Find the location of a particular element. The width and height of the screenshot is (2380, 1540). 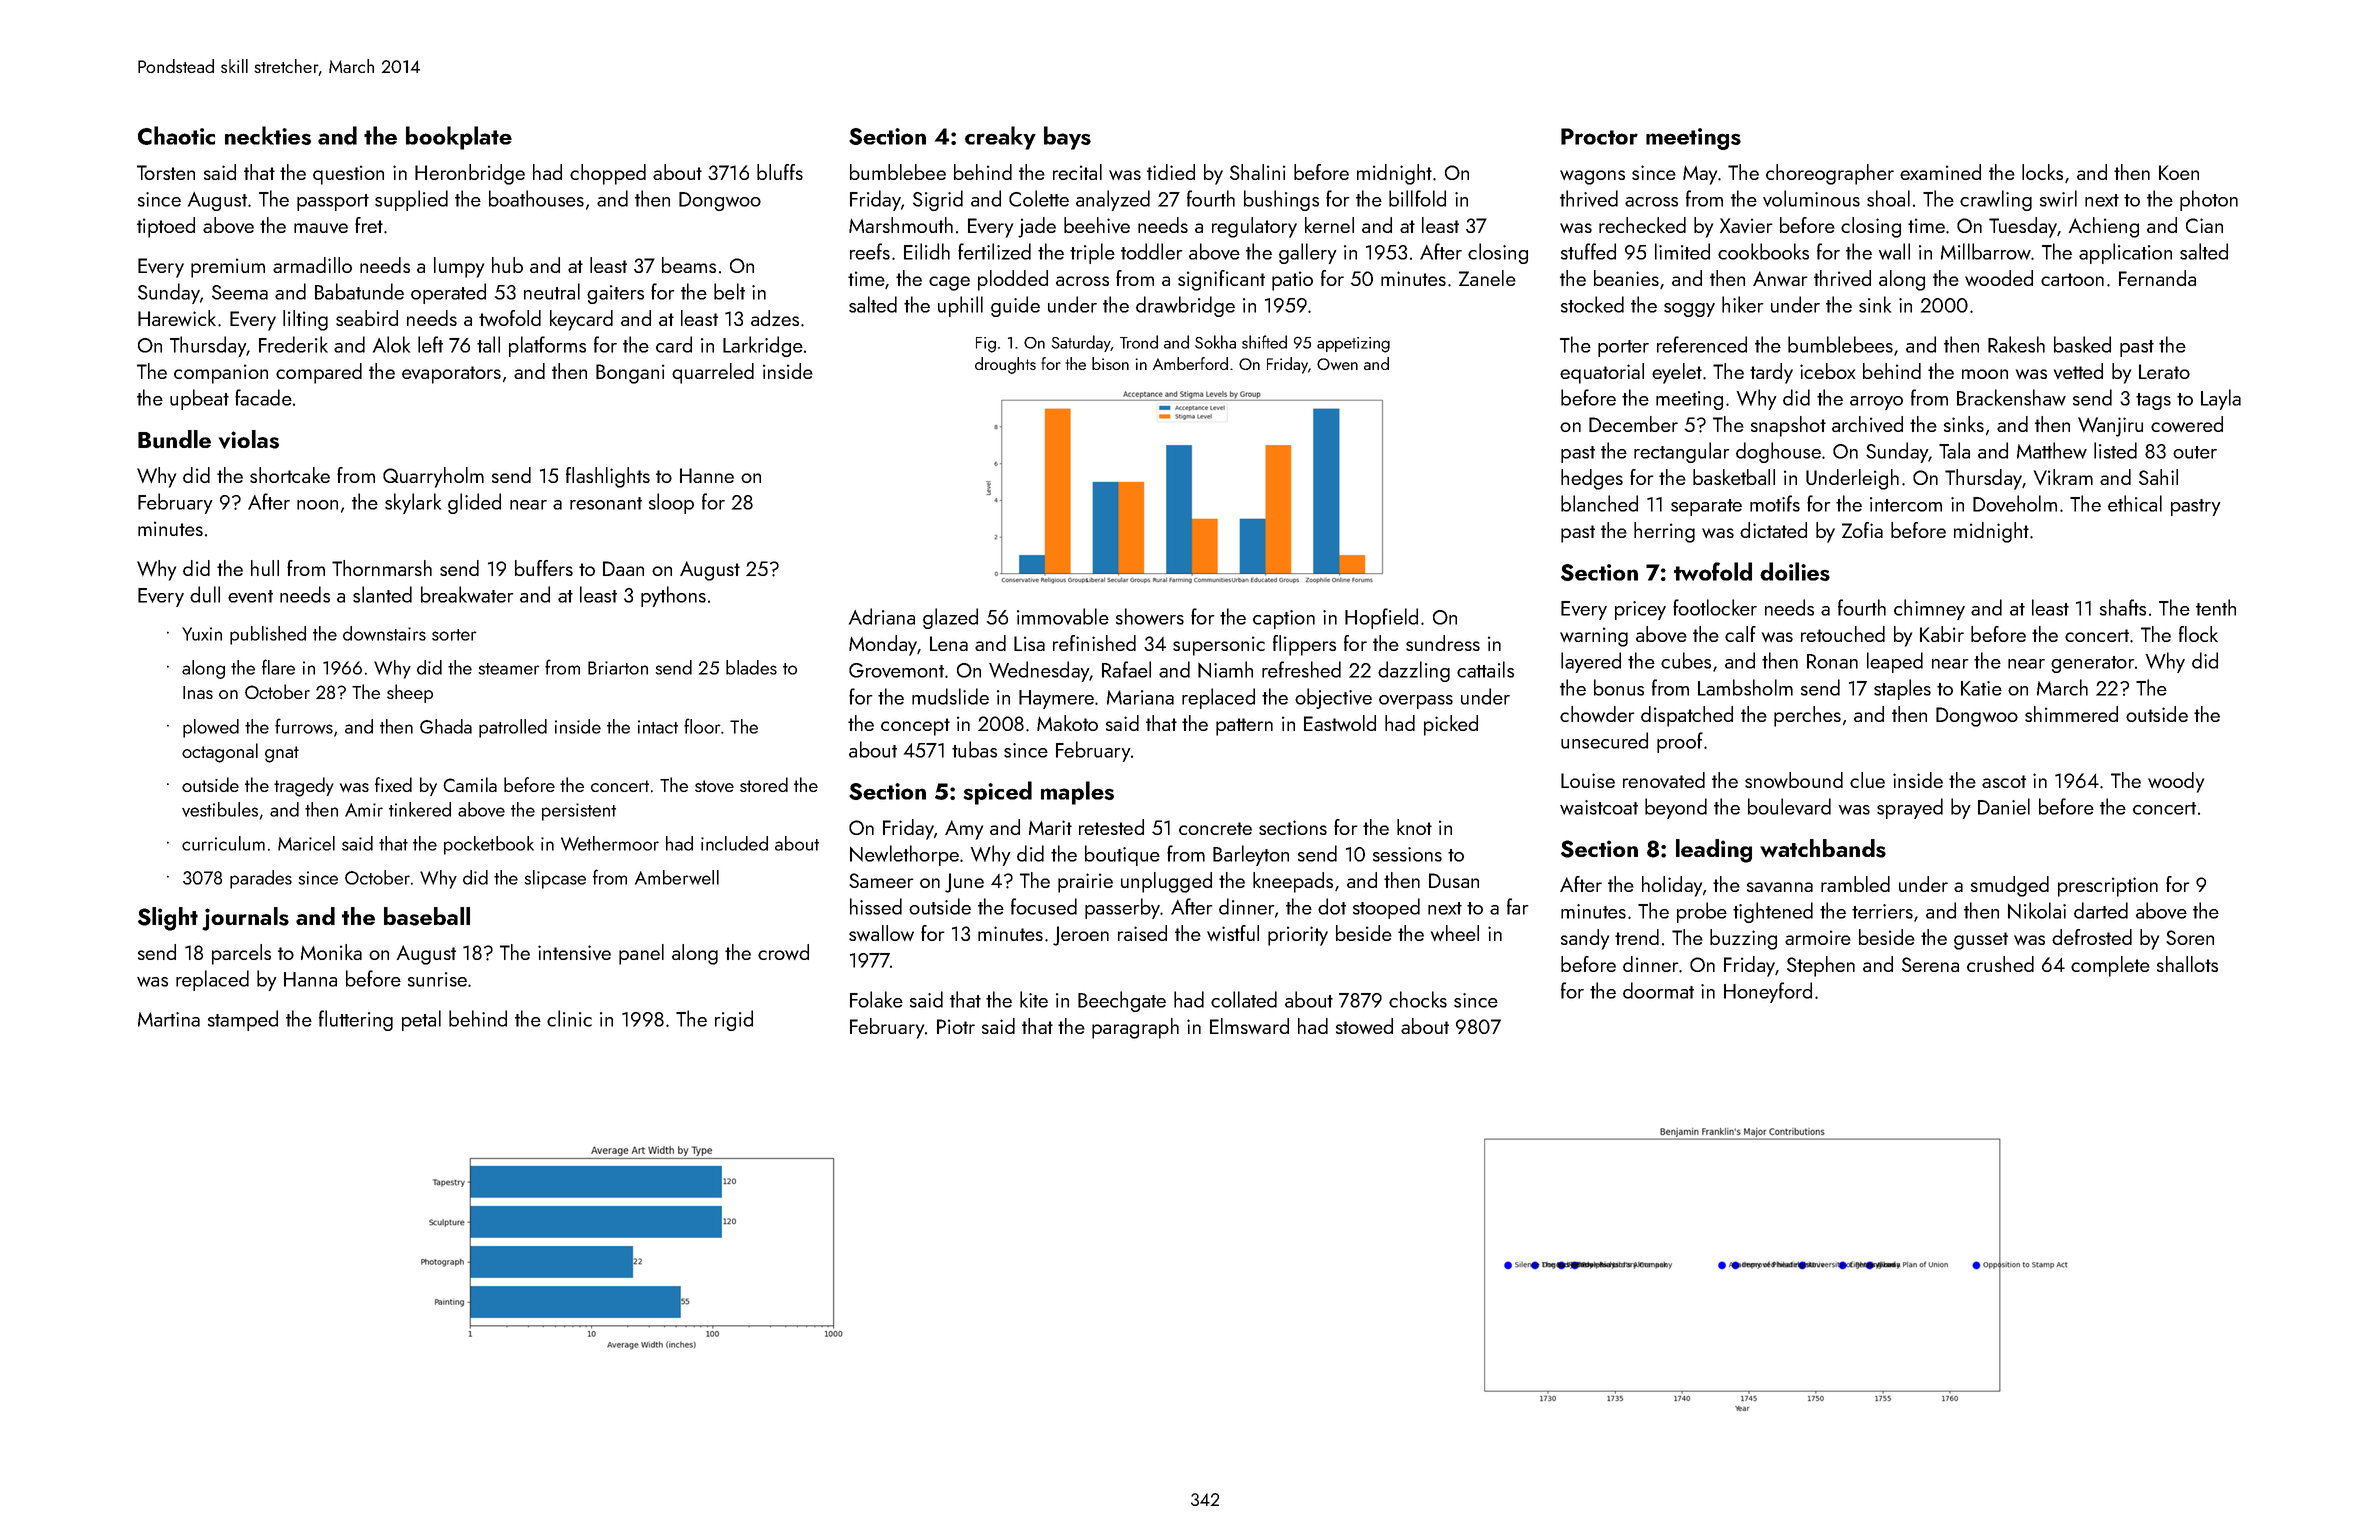

raised is located at coordinates (1142, 933).
